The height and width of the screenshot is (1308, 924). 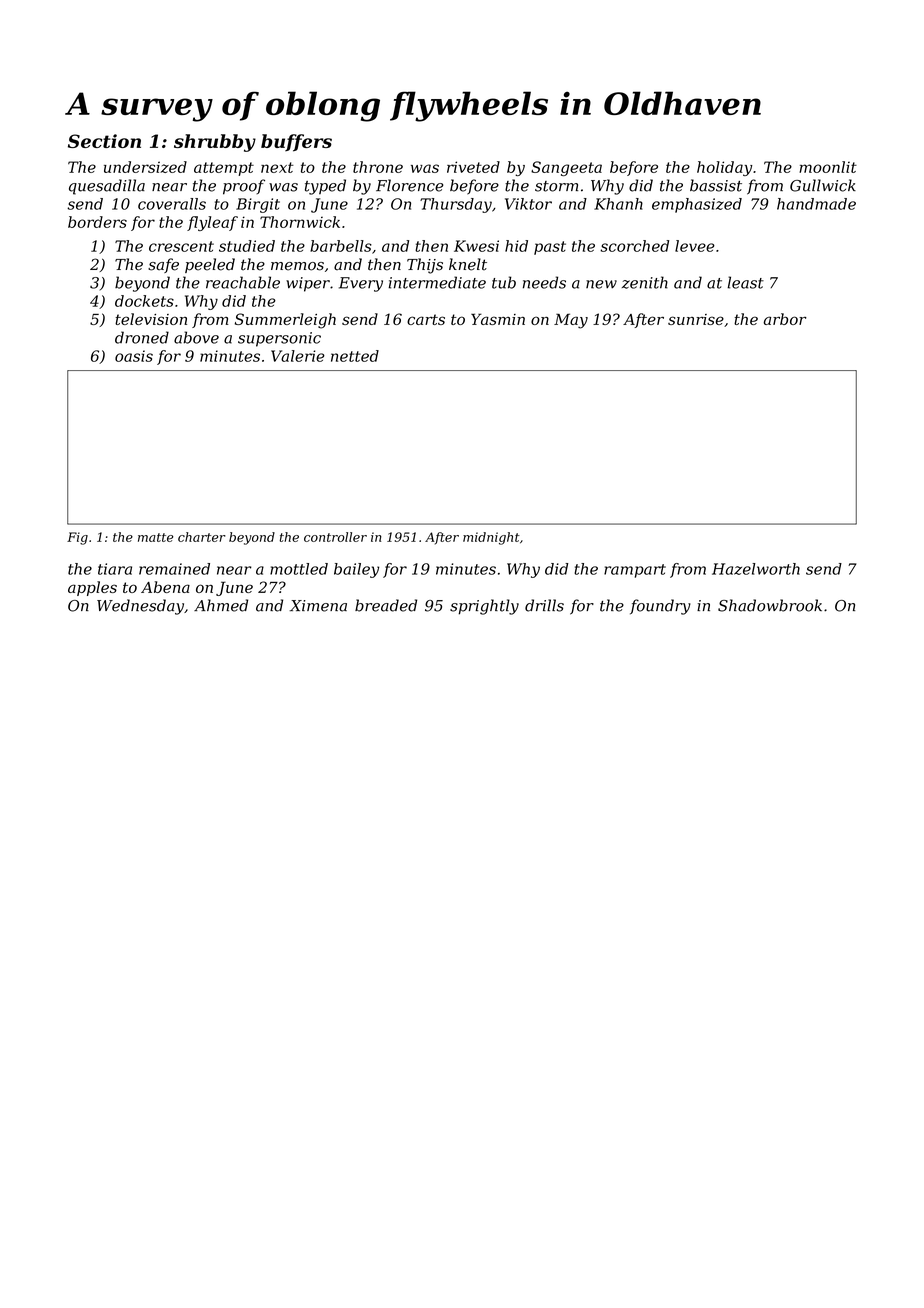 I want to click on Shadowbrook, so click(x=770, y=605).
